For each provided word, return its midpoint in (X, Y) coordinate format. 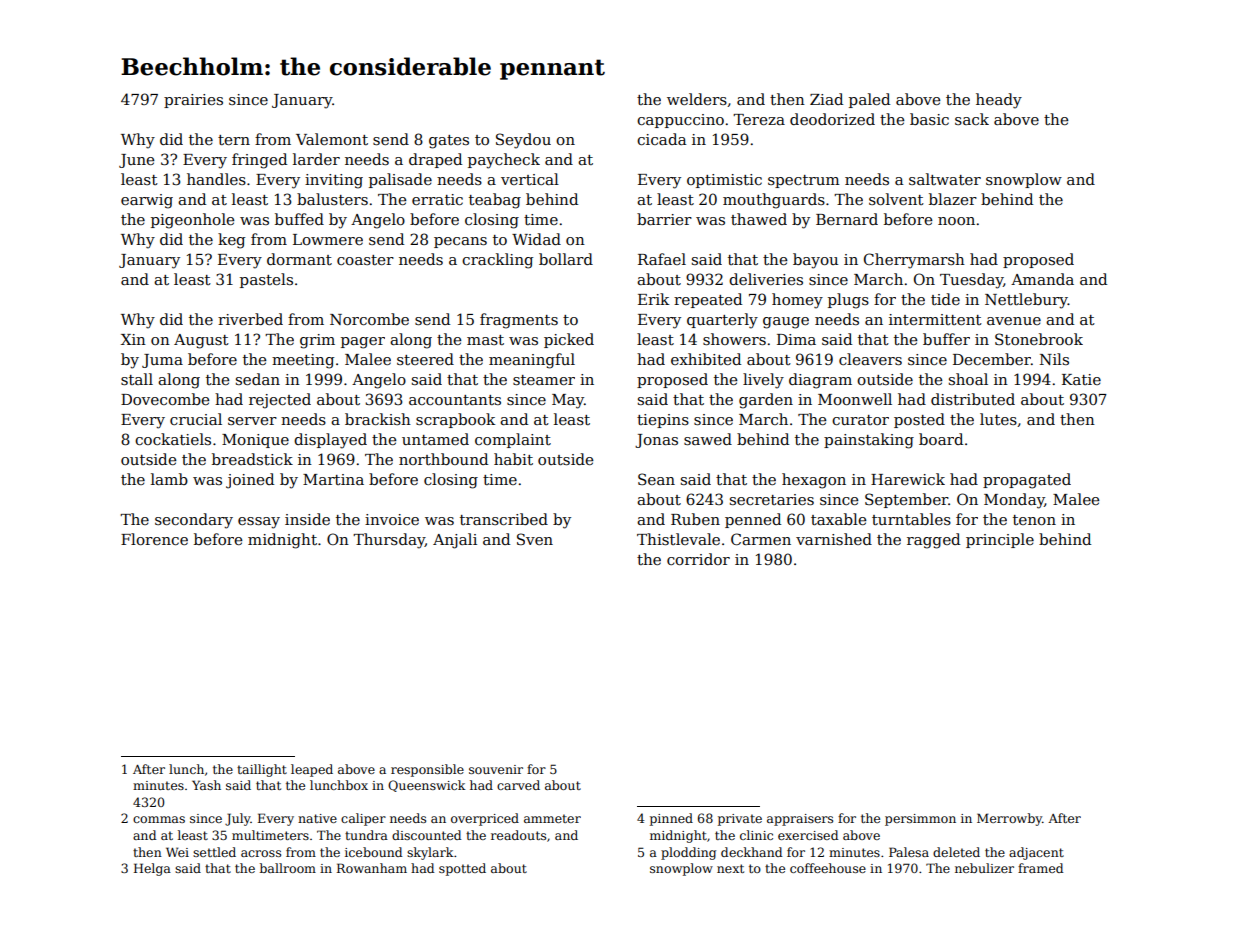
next (730, 868)
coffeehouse (828, 868)
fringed (259, 161)
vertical (530, 179)
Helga (152, 869)
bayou (815, 261)
